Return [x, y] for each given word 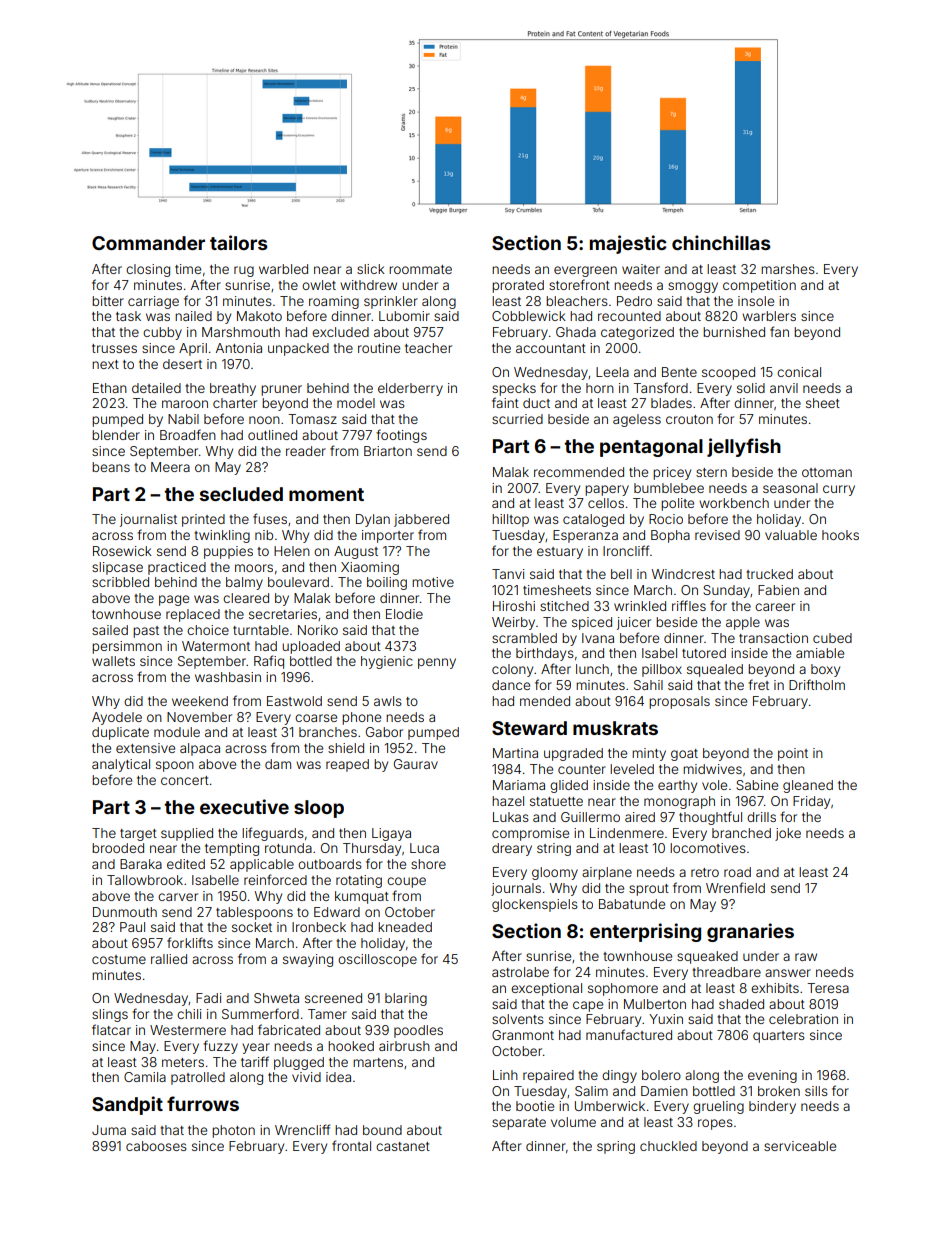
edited [186, 864]
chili [189, 1014]
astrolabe [520, 972]
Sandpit [127, 1105]
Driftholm [817, 684]
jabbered [421, 520]
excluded [340, 332]
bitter [108, 301]
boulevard [298, 582]
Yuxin [666, 1019]
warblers [769, 316]
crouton [689, 419]
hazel [508, 801]
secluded [241, 494]
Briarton [388, 451]
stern [711, 472]
